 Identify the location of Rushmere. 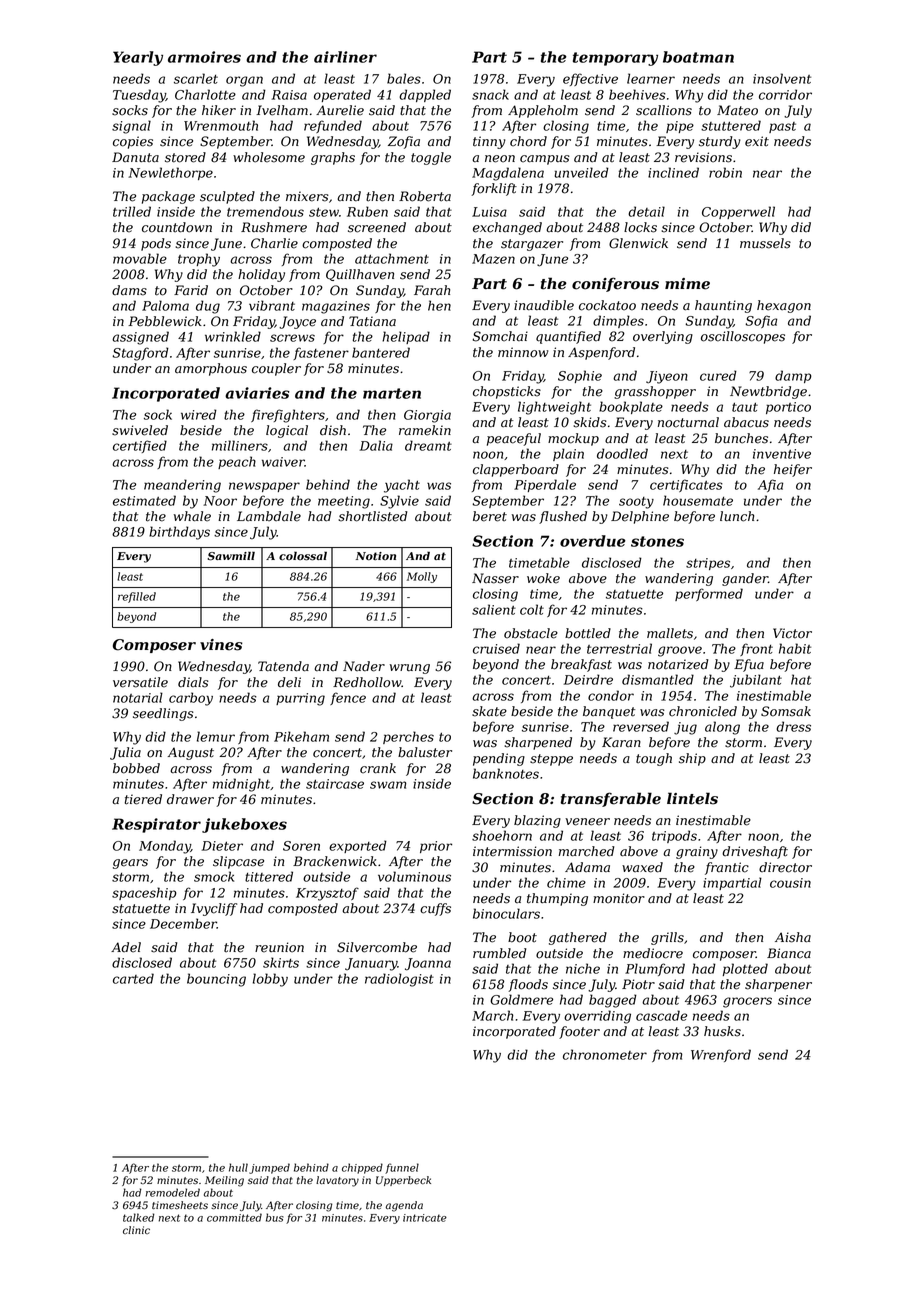
(274, 227).
